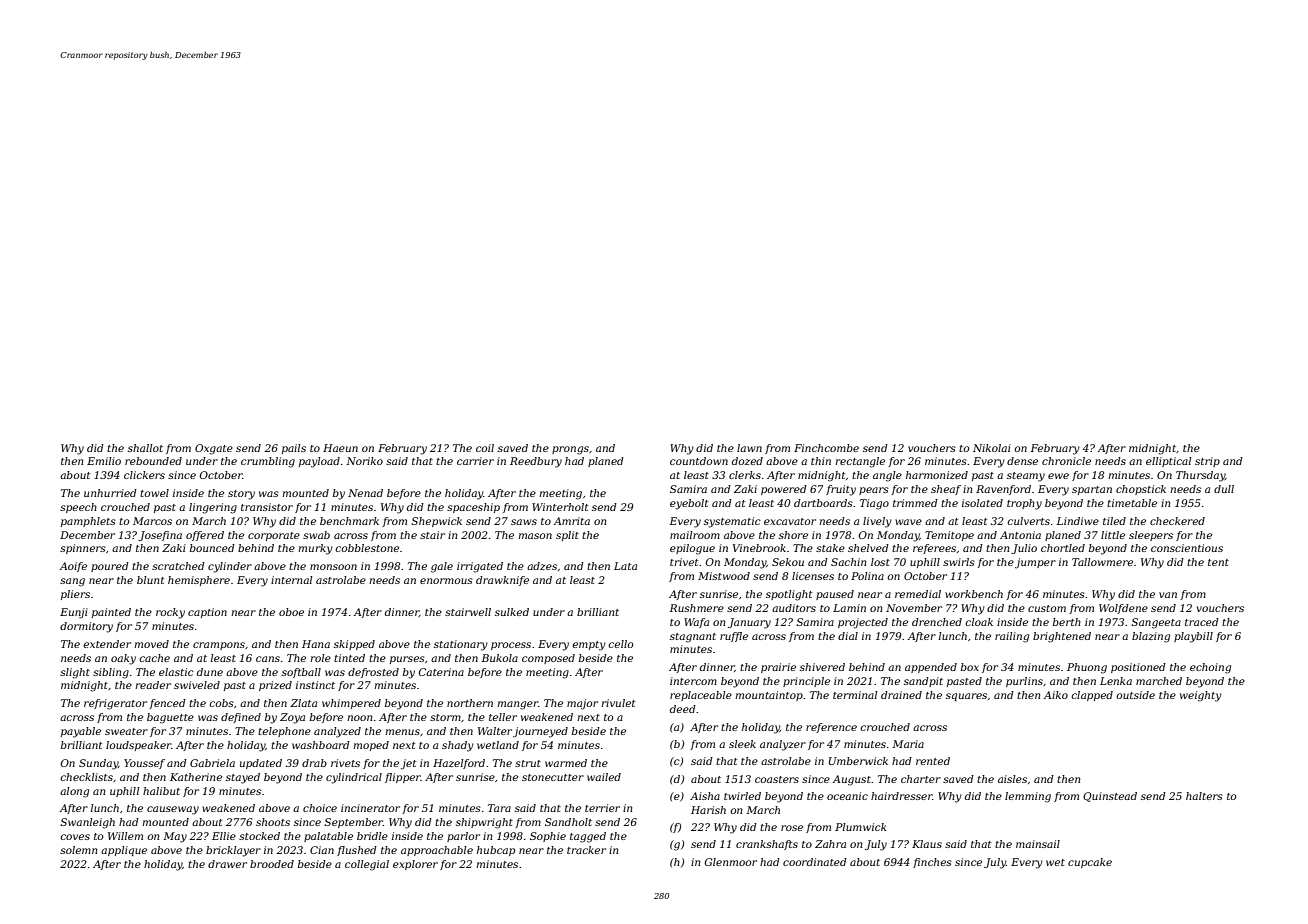 The width and height of the screenshot is (1308, 924). What do you see at coordinates (353, 823) in the screenshot?
I see `September` at bounding box center [353, 823].
